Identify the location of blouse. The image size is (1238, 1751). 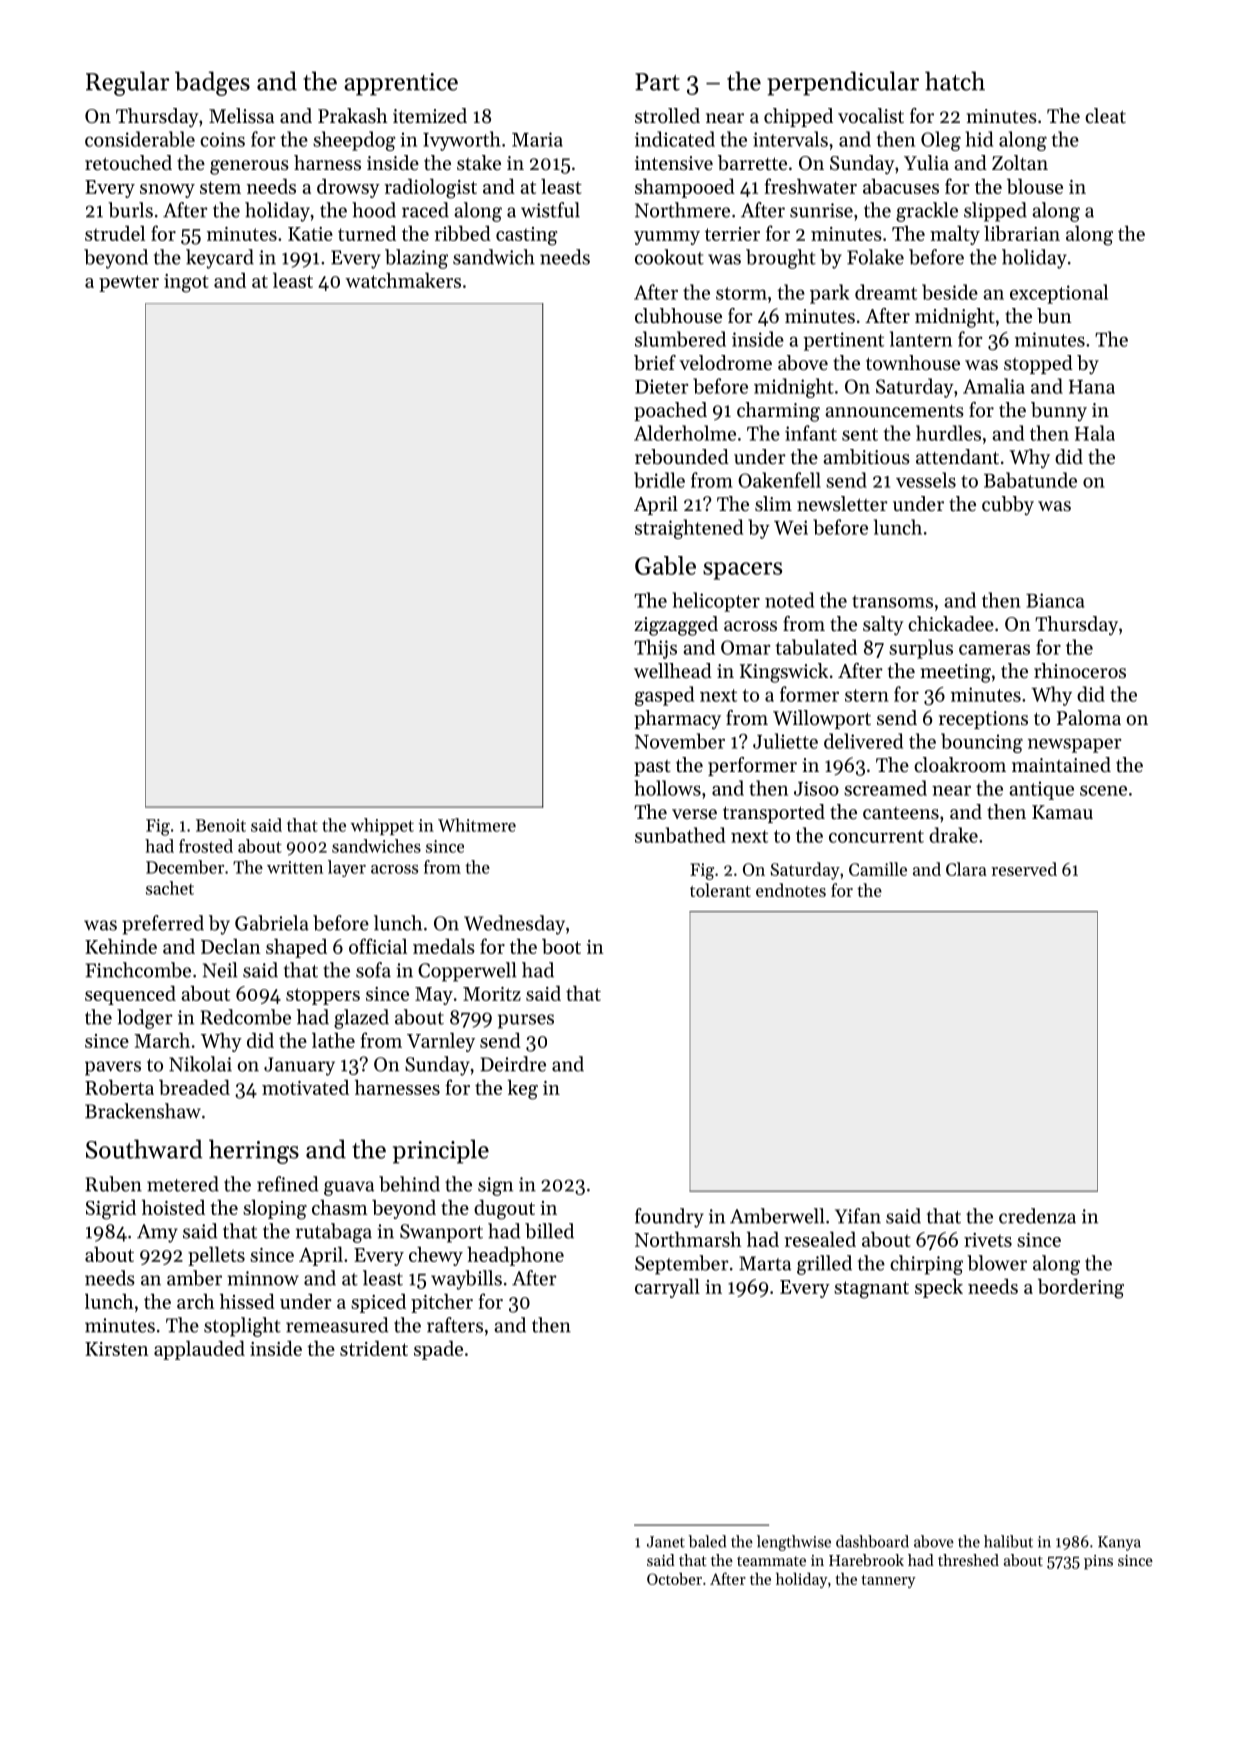
(1035, 186).
